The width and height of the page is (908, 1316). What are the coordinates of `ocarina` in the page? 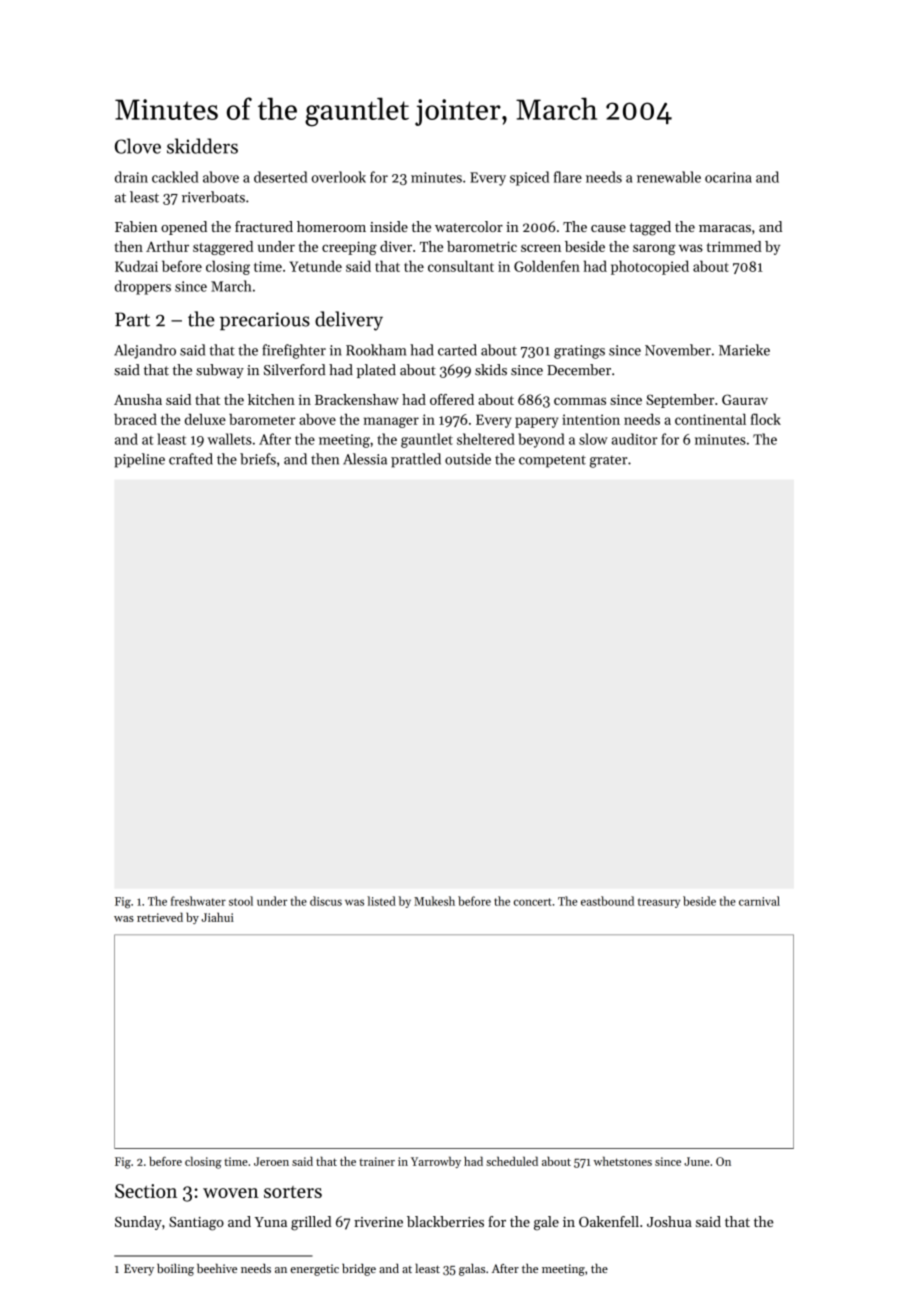 It's located at (728, 177).
